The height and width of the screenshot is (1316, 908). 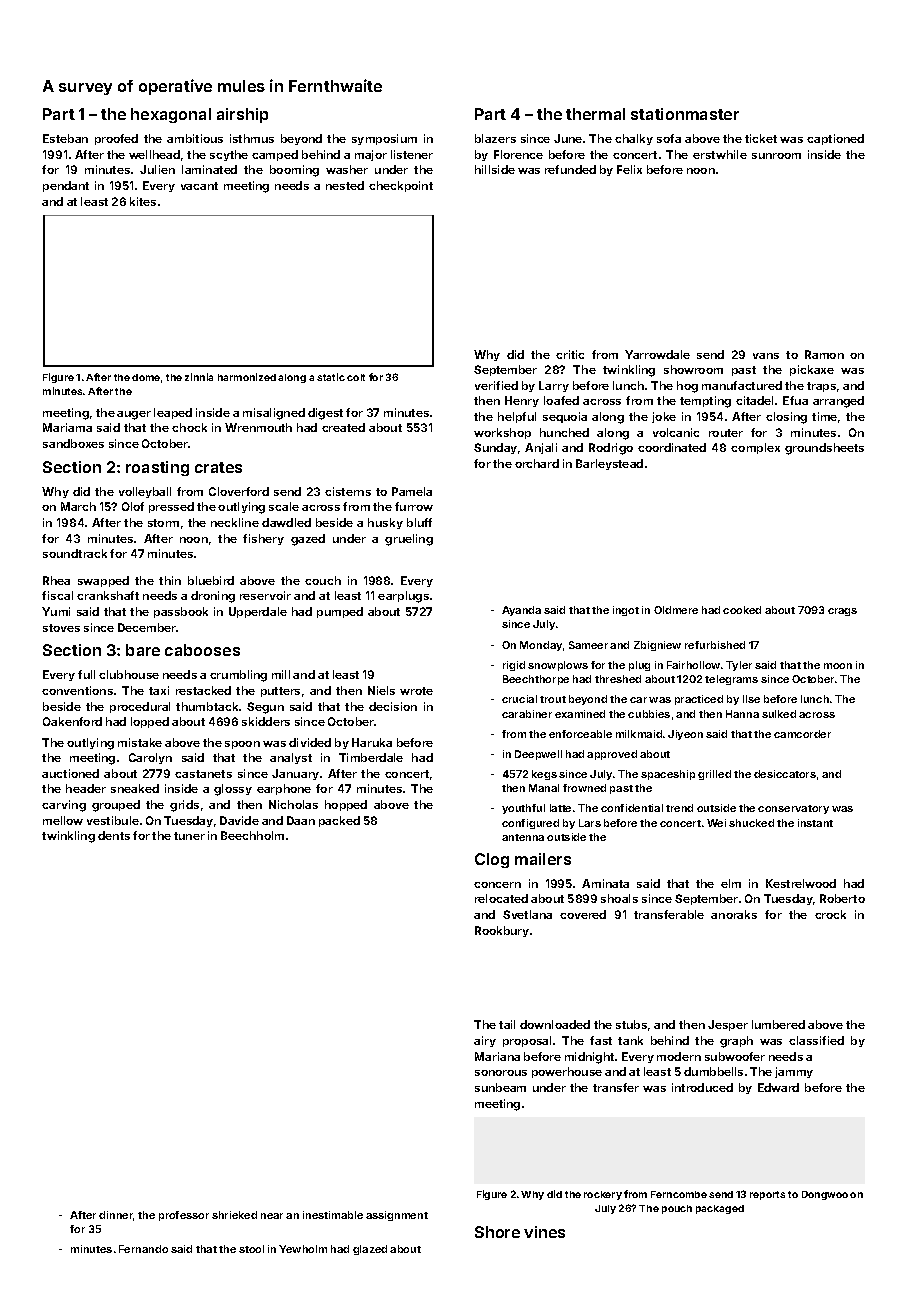 I want to click on threshed, so click(x=618, y=679).
